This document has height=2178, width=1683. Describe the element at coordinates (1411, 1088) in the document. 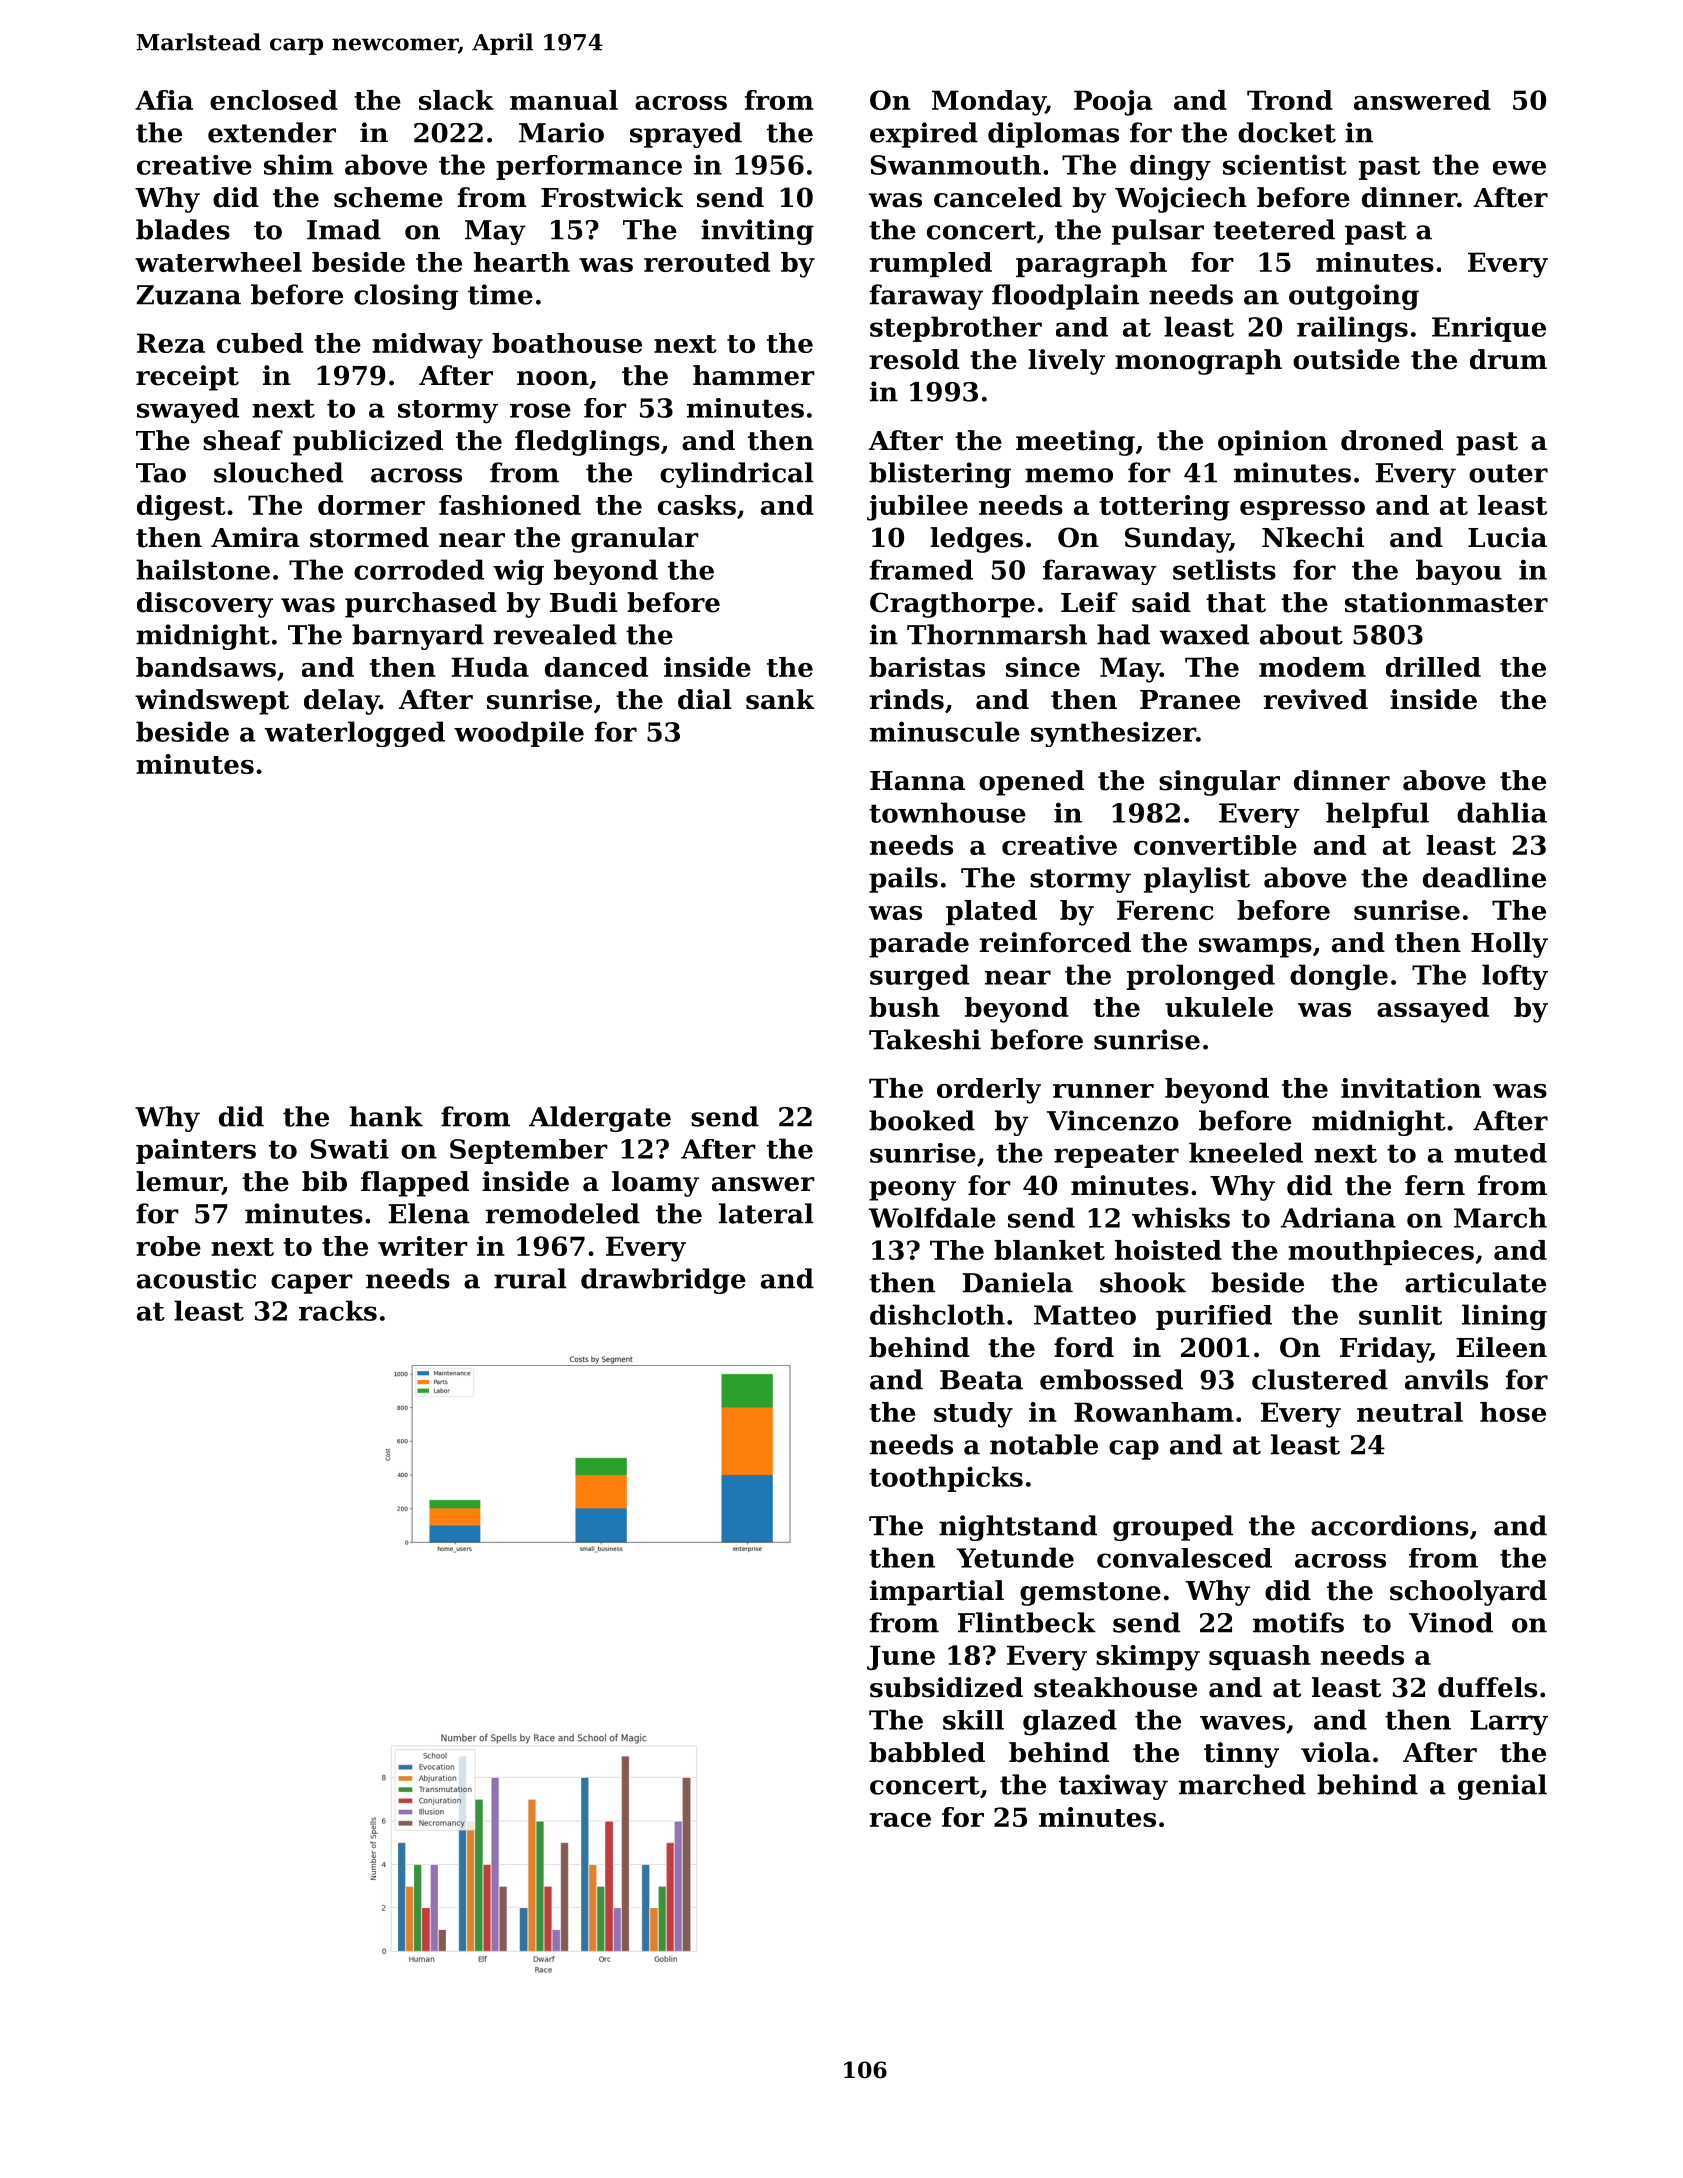

I see `invitation` at that location.
